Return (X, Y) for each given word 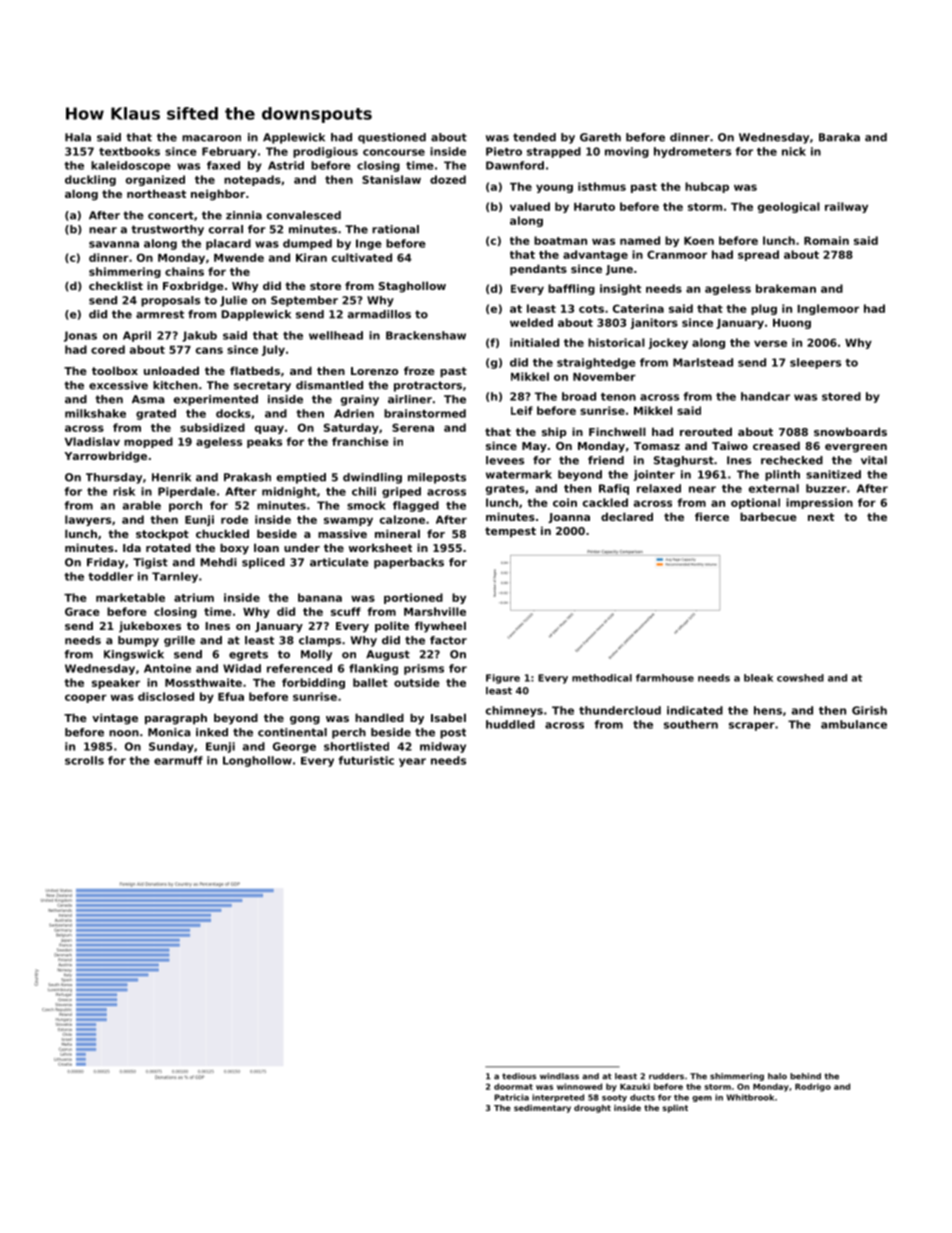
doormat (513, 1086)
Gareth (600, 137)
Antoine (167, 668)
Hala (78, 137)
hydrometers (692, 152)
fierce (712, 516)
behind (805, 1076)
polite (392, 627)
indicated (695, 710)
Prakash (247, 477)
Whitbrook (750, 1097)
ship (554, 433)
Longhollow (257, 761)
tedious (519, 1076)
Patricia (511, 1097)
